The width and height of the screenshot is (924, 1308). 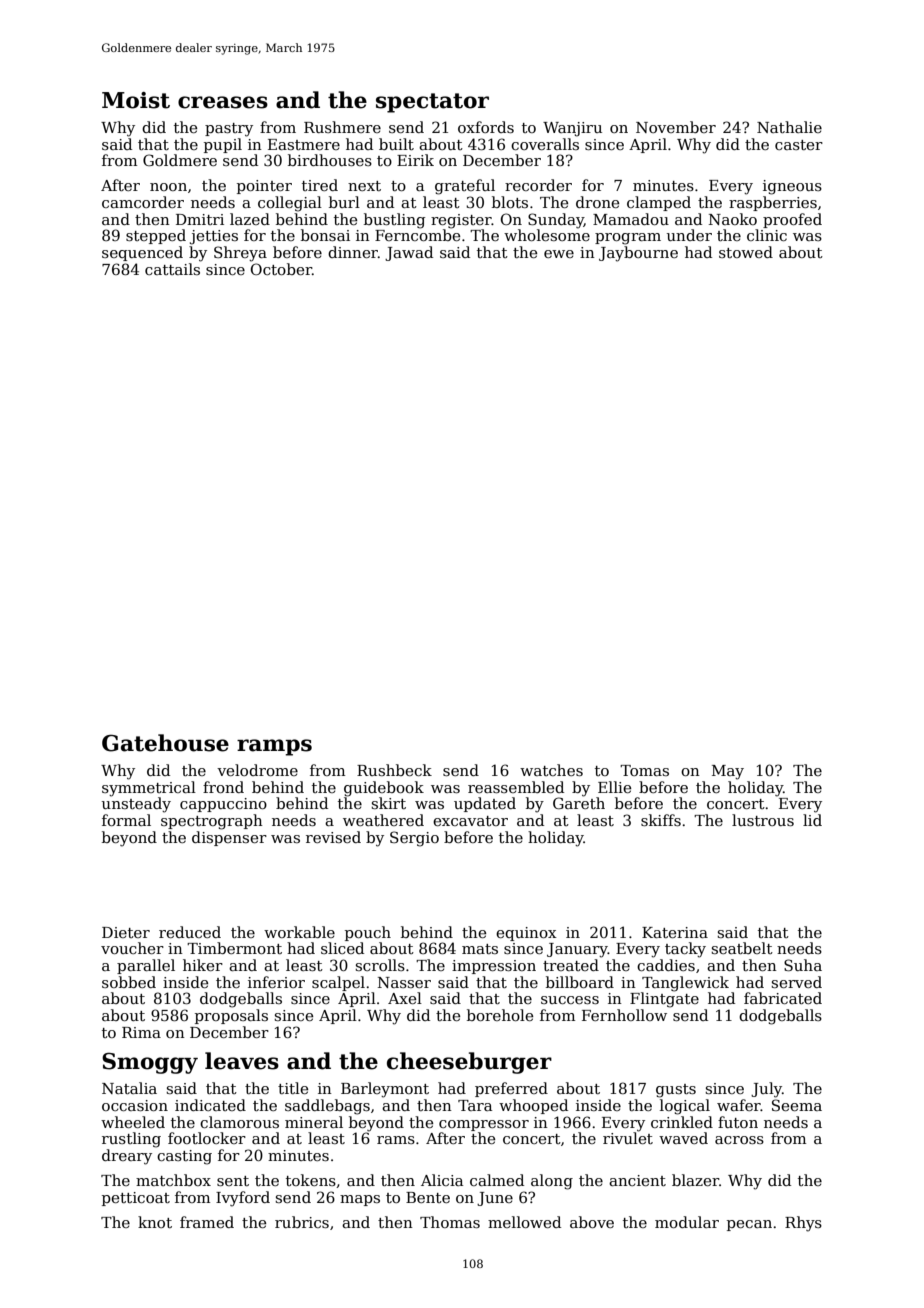 What do you see at coordinates (172, 269) in the screenshot?
I see `cattails` at bounding box center [172, 269].
